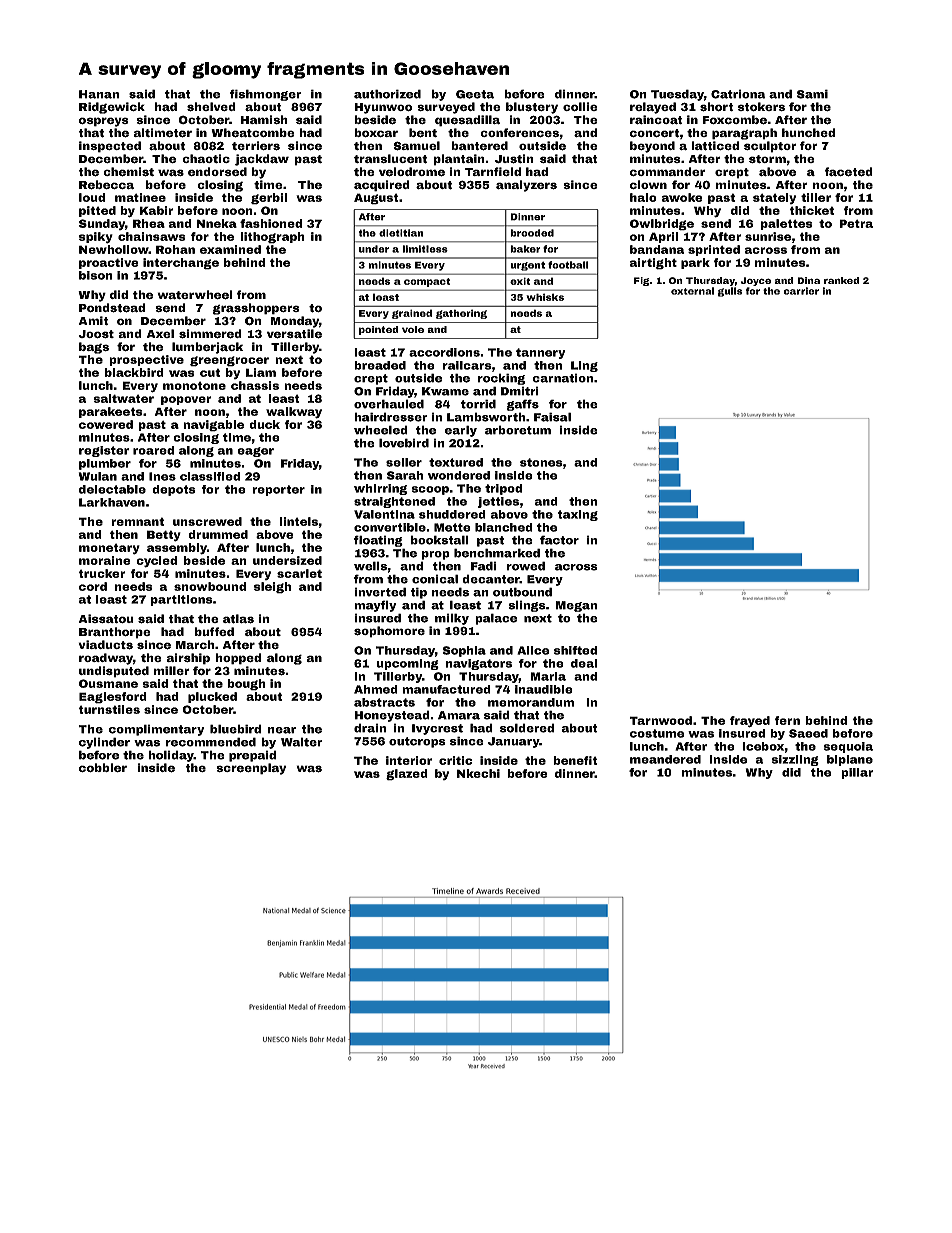 The image size is (952, 1233). I want to click on limitless, so click(425, 249).
